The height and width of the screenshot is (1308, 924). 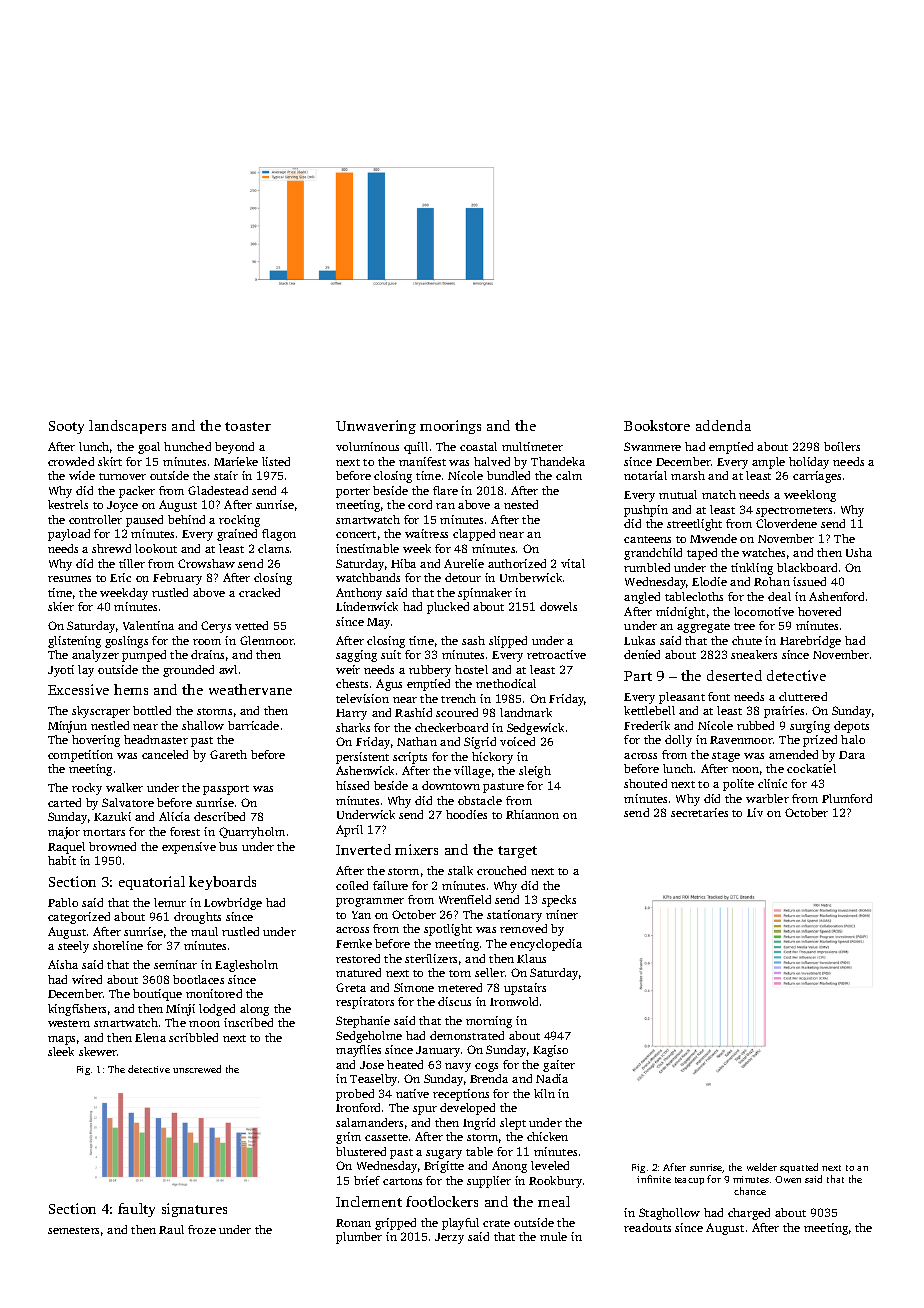 What do you see at coordinates (755, 812) in the screenshot?
I see `Liv` at bounding box center [755, 812].
